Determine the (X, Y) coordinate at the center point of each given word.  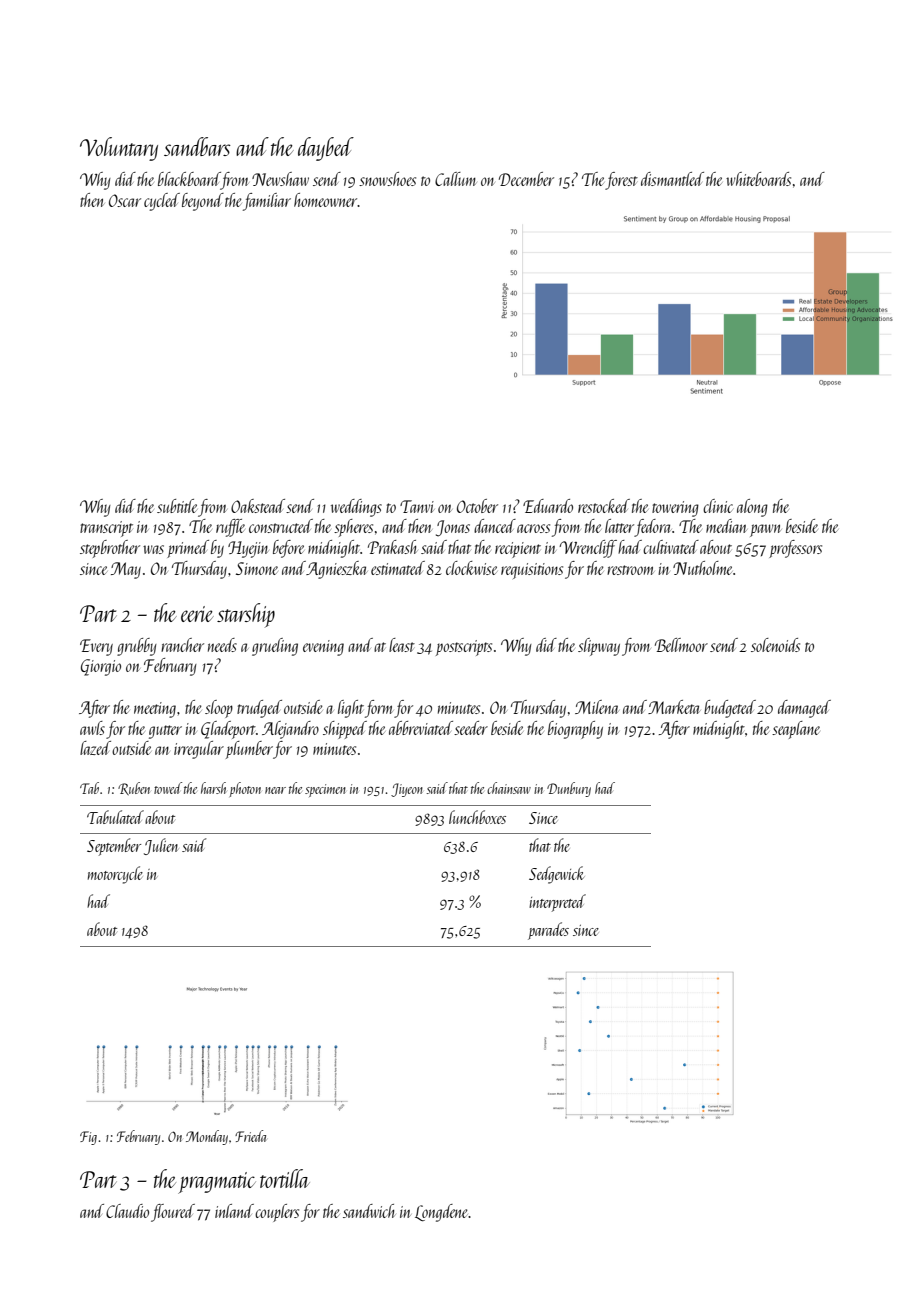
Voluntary (119, 149)
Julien (161, 846)
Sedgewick (557, 875)
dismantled (672, 179)
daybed (326, 149)
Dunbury (569, 789)
